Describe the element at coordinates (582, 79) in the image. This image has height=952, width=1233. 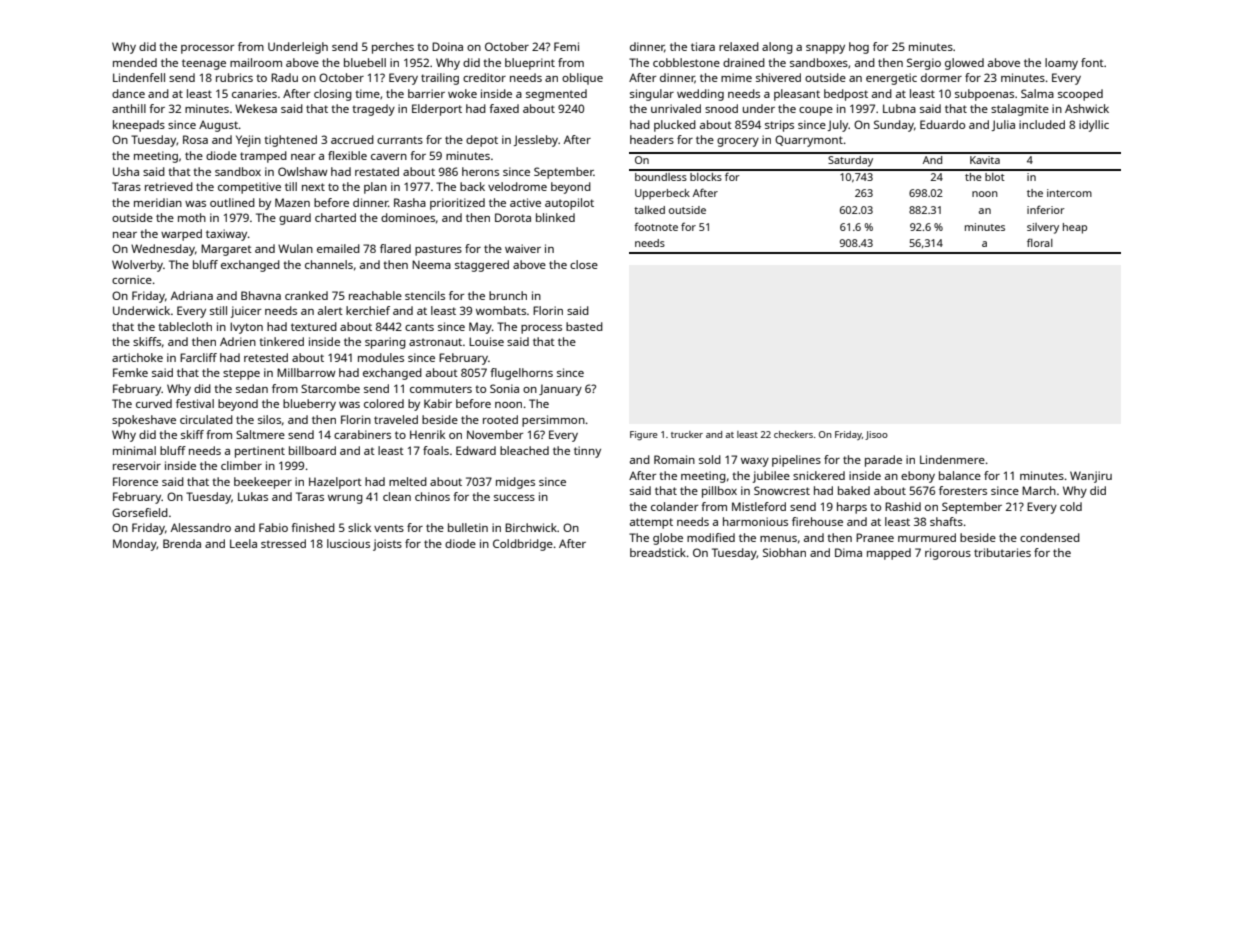
I see `oblique` at that location.
